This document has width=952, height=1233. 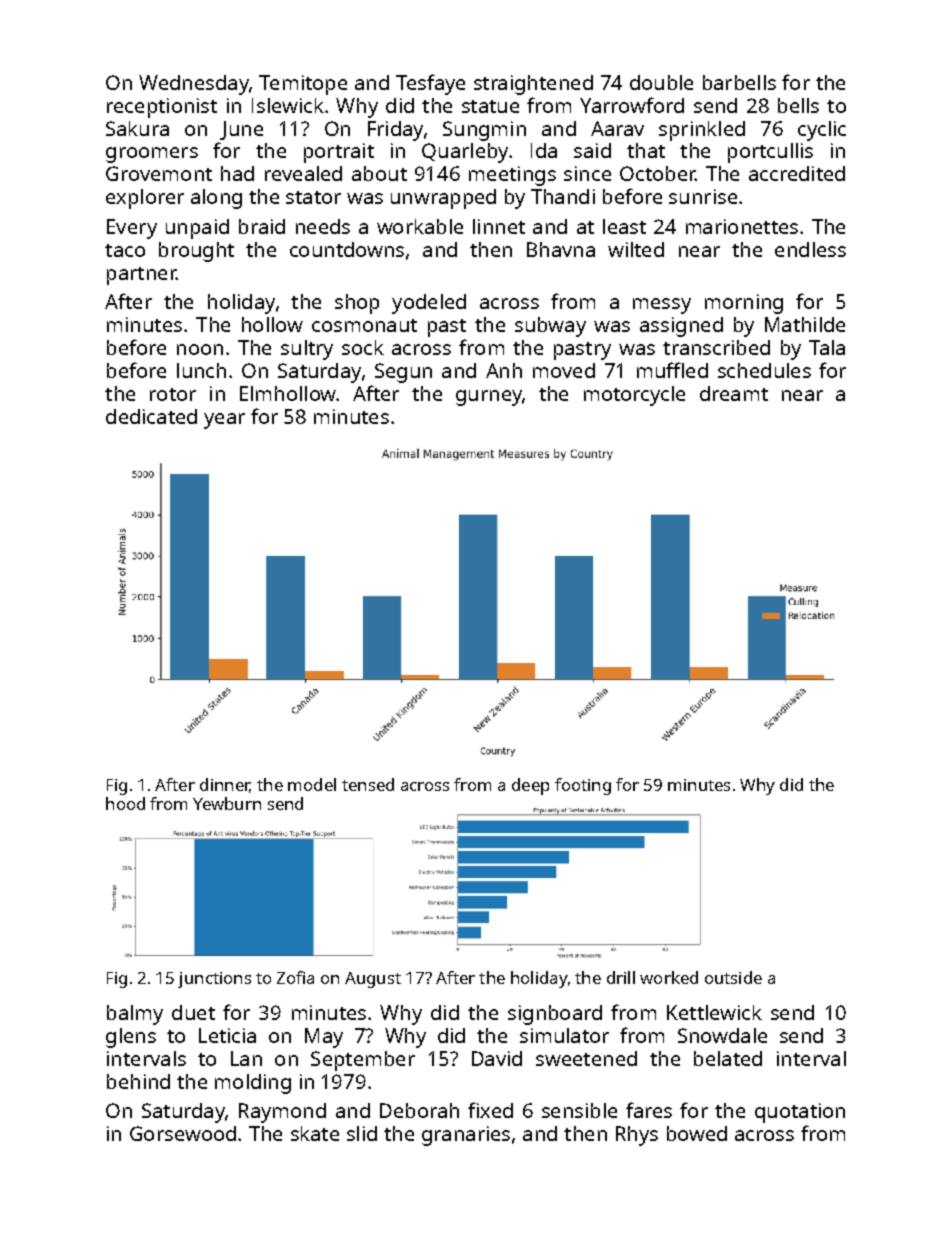 I want to click on hood, so click(x=125, y=803).
